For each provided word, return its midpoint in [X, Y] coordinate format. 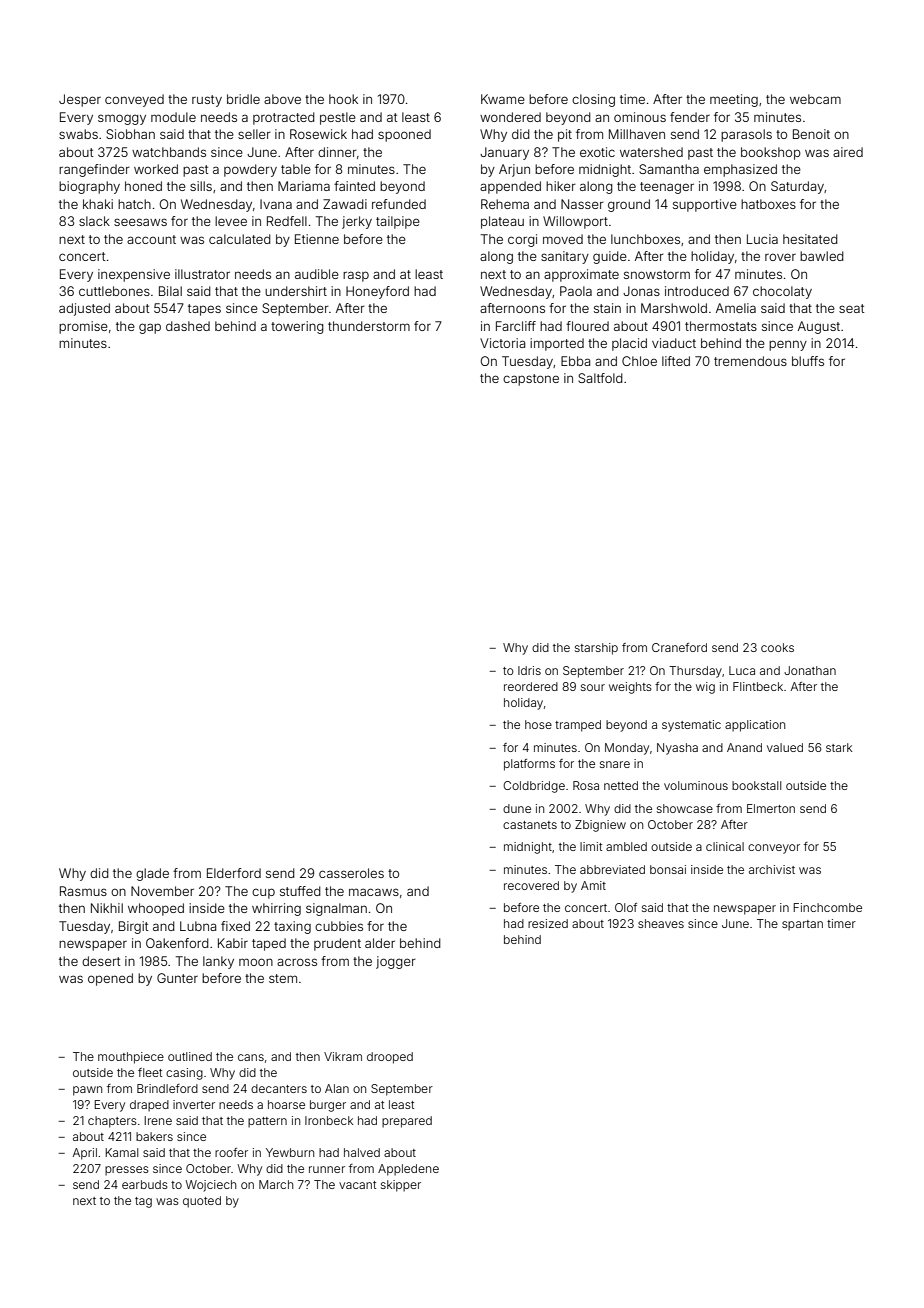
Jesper [80, 100]
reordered [531, 686]
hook [343, 99]
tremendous [750, 361]
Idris [529, 670]
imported [557, 344]
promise [83, 327]
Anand [744, 747]
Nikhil [107, 908]
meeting [734, 100]
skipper [401, 1186]
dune [517, 808]
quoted [202, 1202]
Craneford [679, 647]
